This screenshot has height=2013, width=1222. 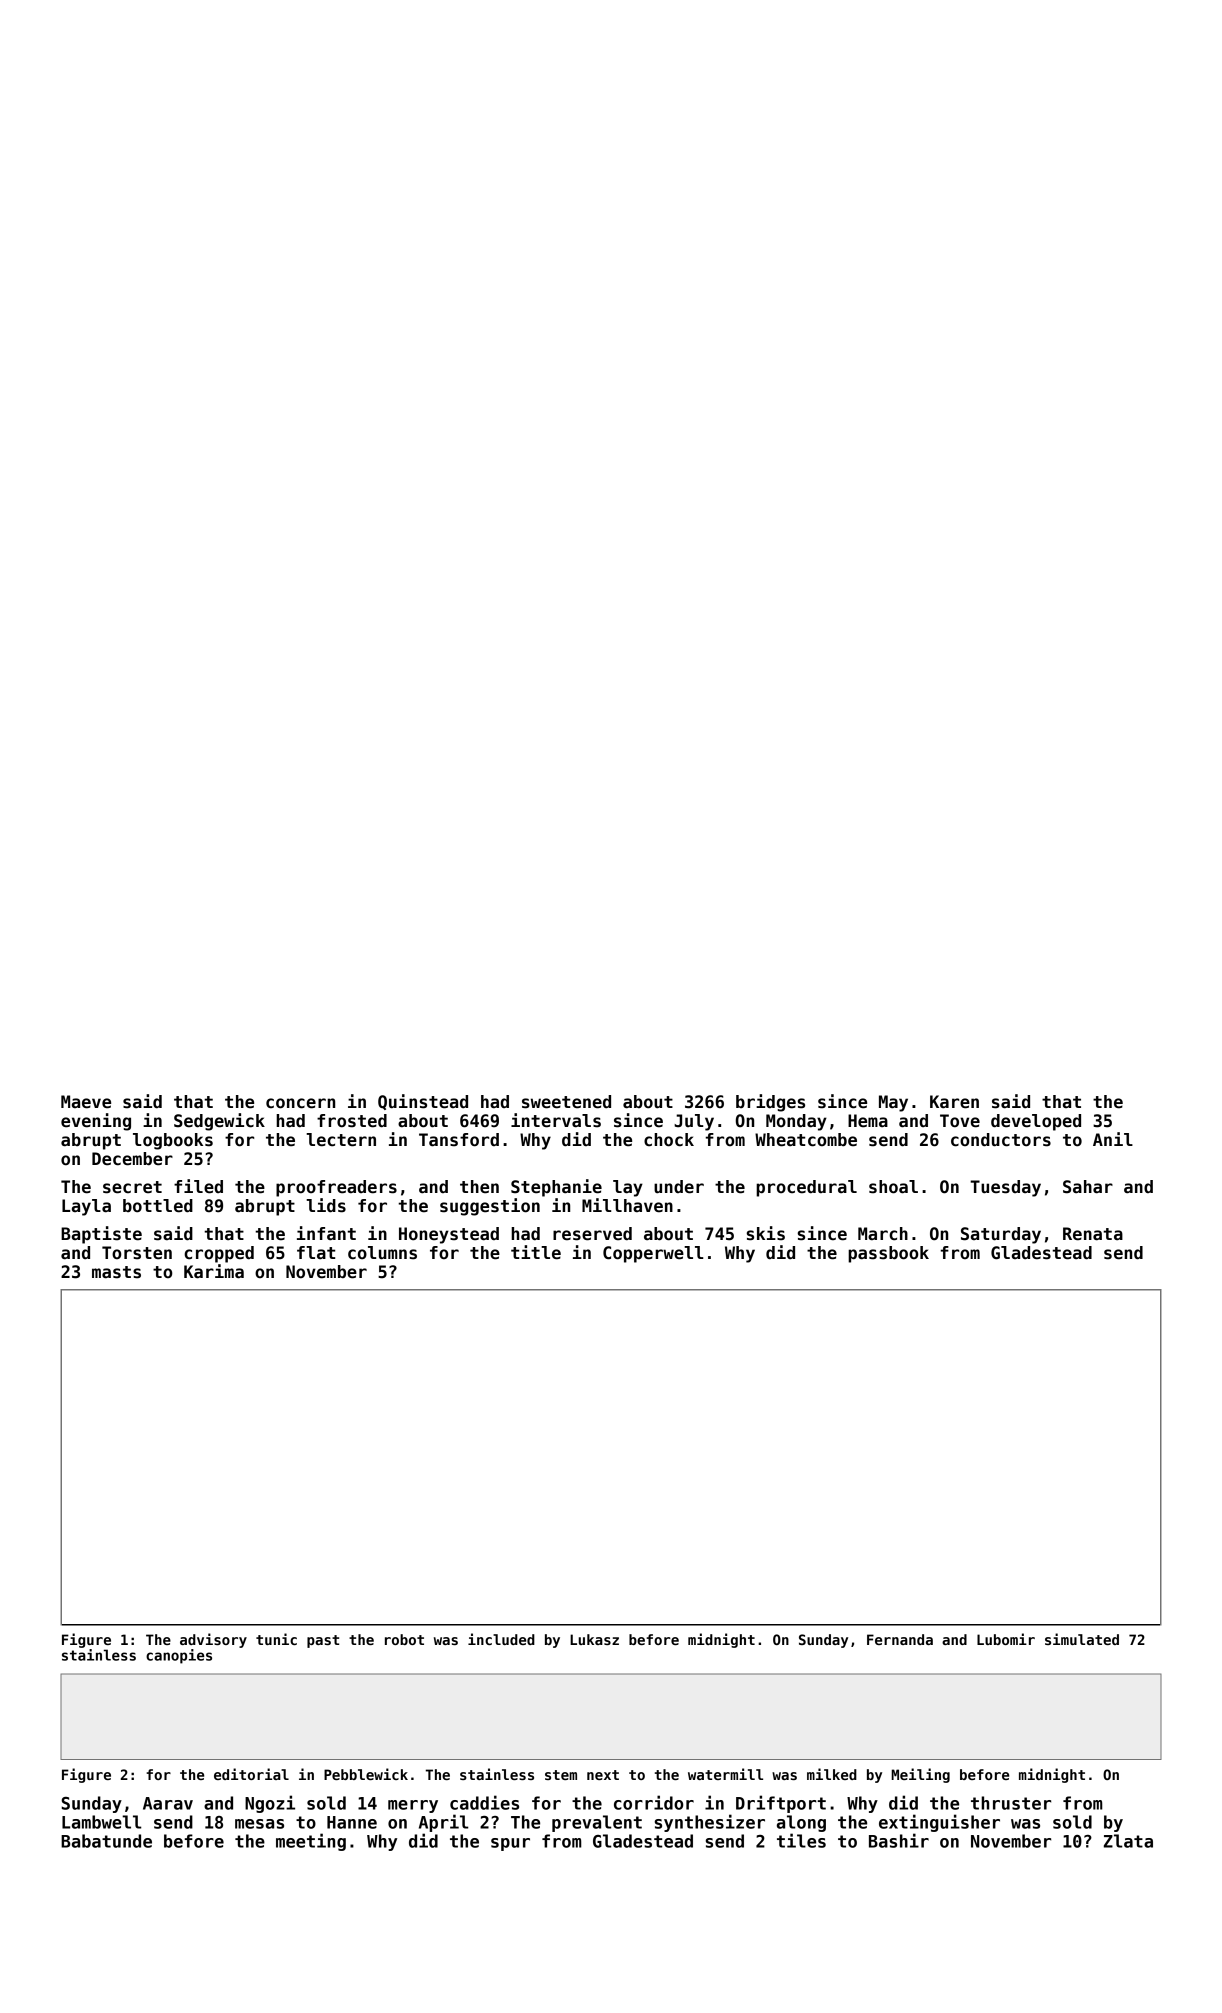 What do you see at coordinates (173, 1141) in the screenshot?
I see `logbooks` at bounding box center [173, 1141].
